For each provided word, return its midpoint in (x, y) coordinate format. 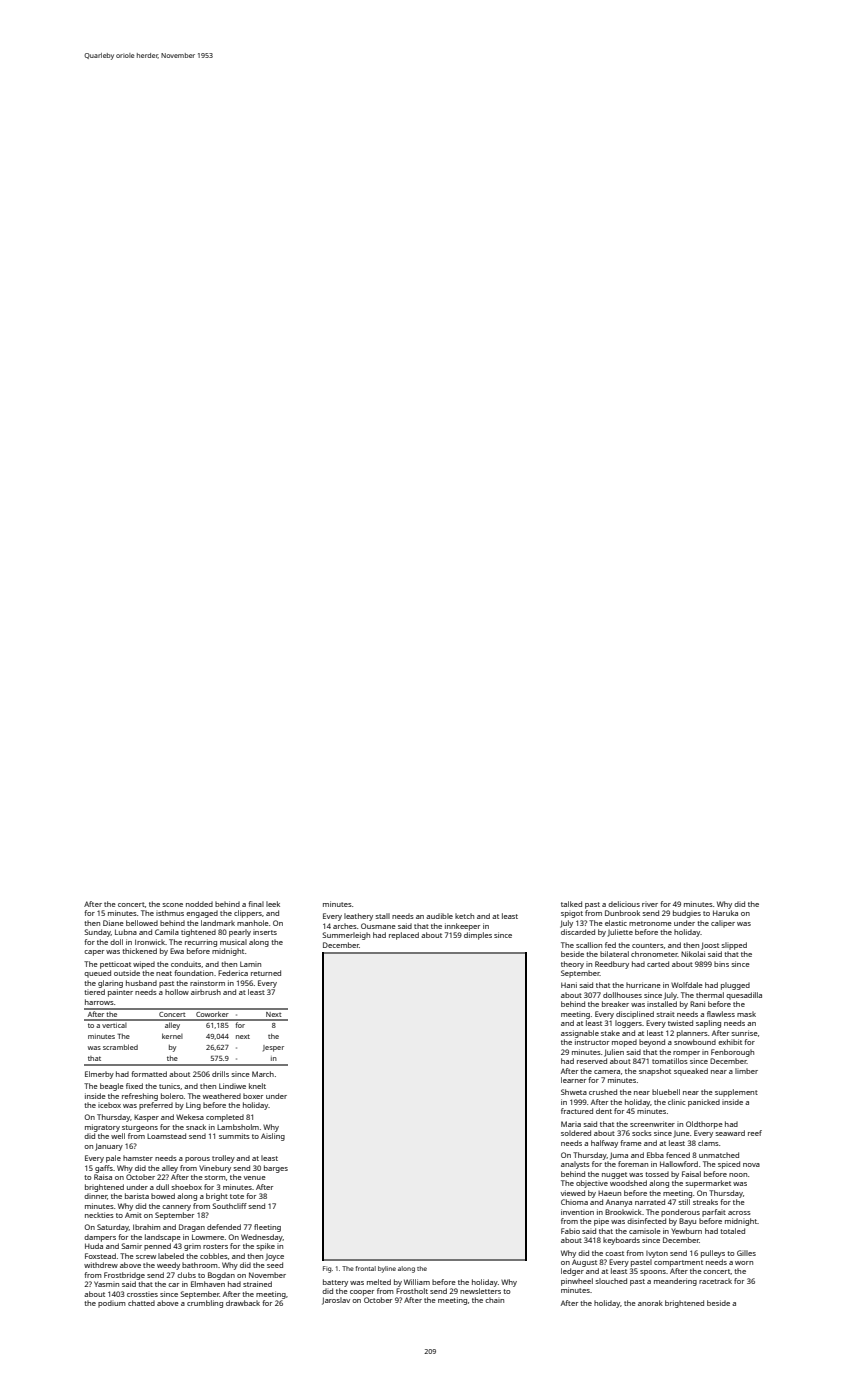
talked (571, 904)
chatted (141, 1303)
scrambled (120, 1047)
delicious (624, 904)
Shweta (574, 1092)
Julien (614, 1053)
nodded (199, 904)
